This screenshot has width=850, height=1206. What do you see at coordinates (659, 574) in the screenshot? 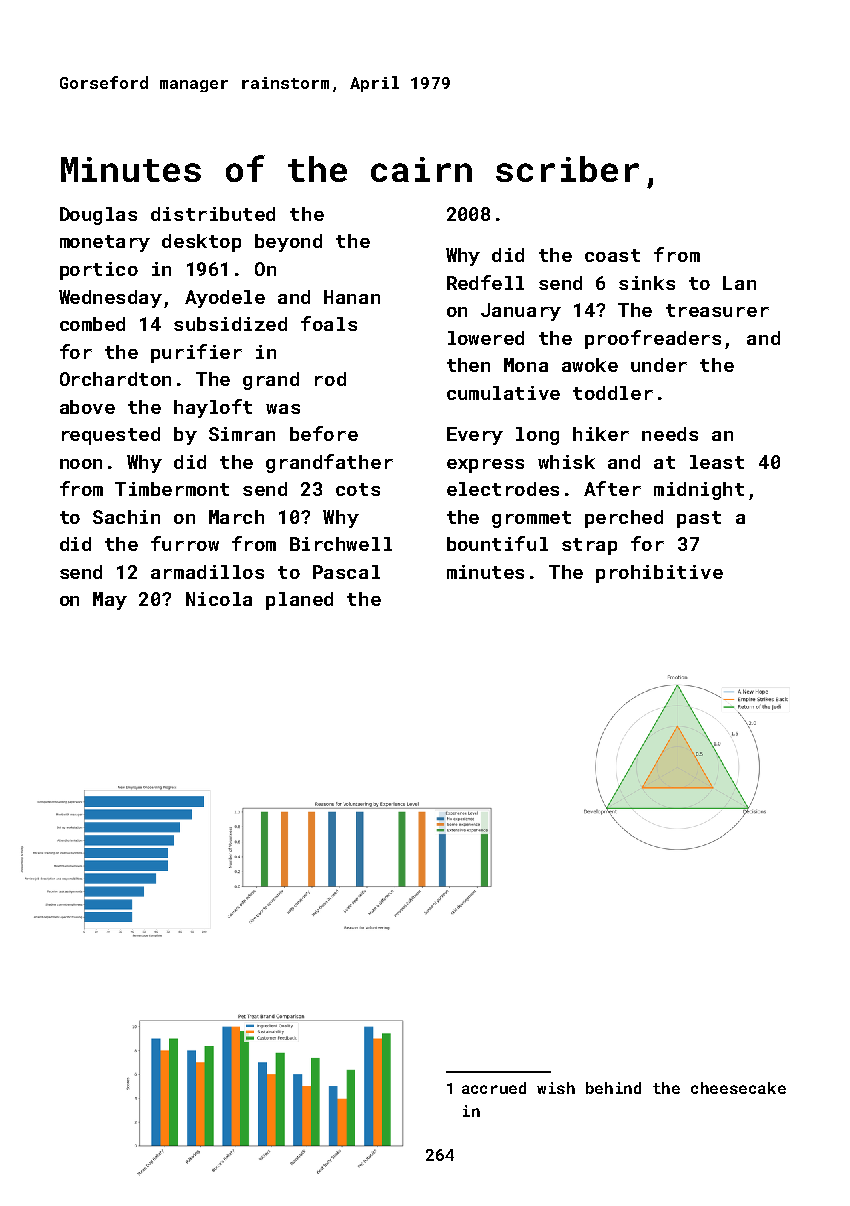
I see `prohibitive` at bounding box center [659, 574].
